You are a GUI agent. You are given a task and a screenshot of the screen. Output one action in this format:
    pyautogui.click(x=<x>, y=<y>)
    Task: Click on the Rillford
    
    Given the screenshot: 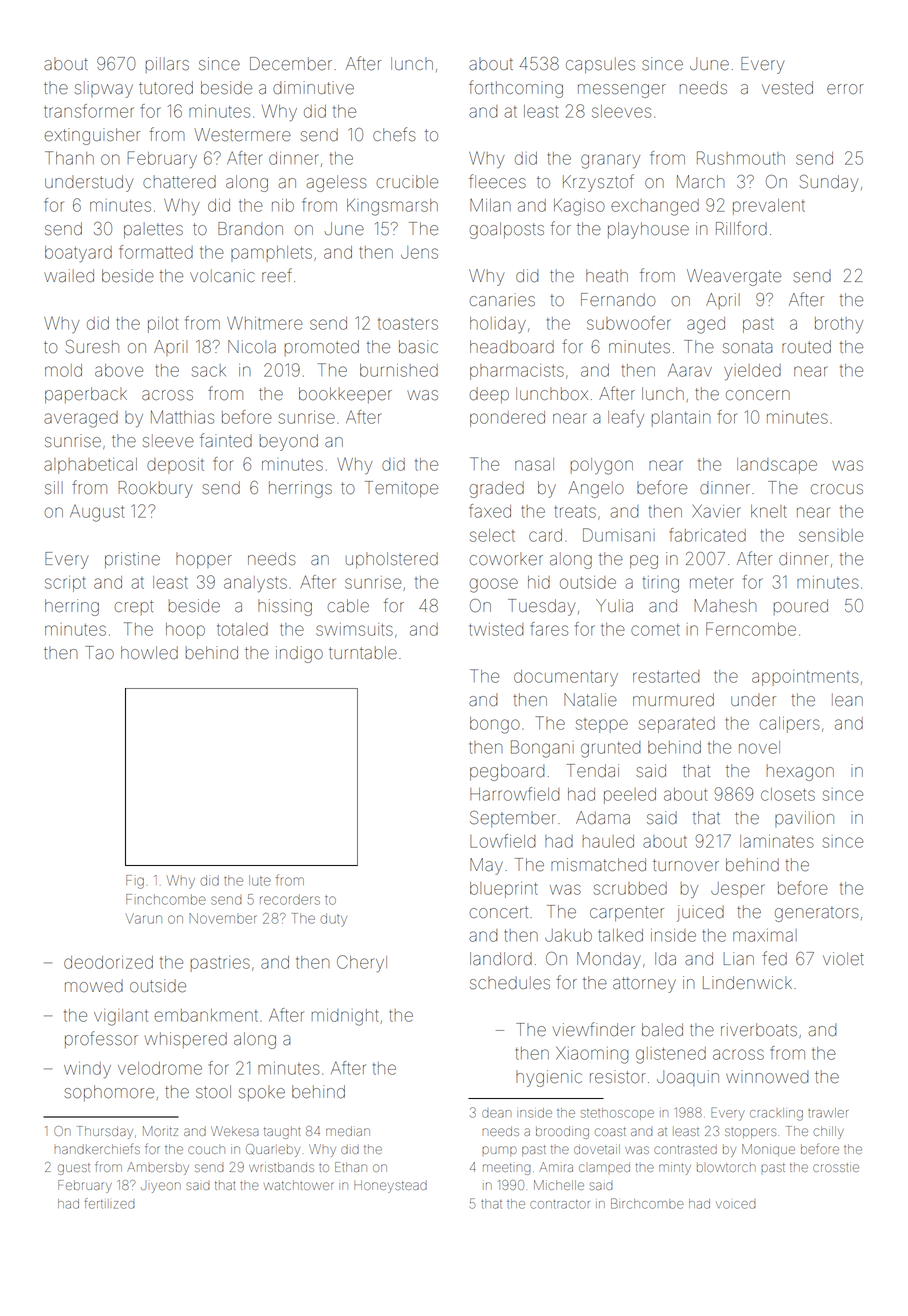 What is the action you would take?
    pyautogui.click(x=741, y=228)
